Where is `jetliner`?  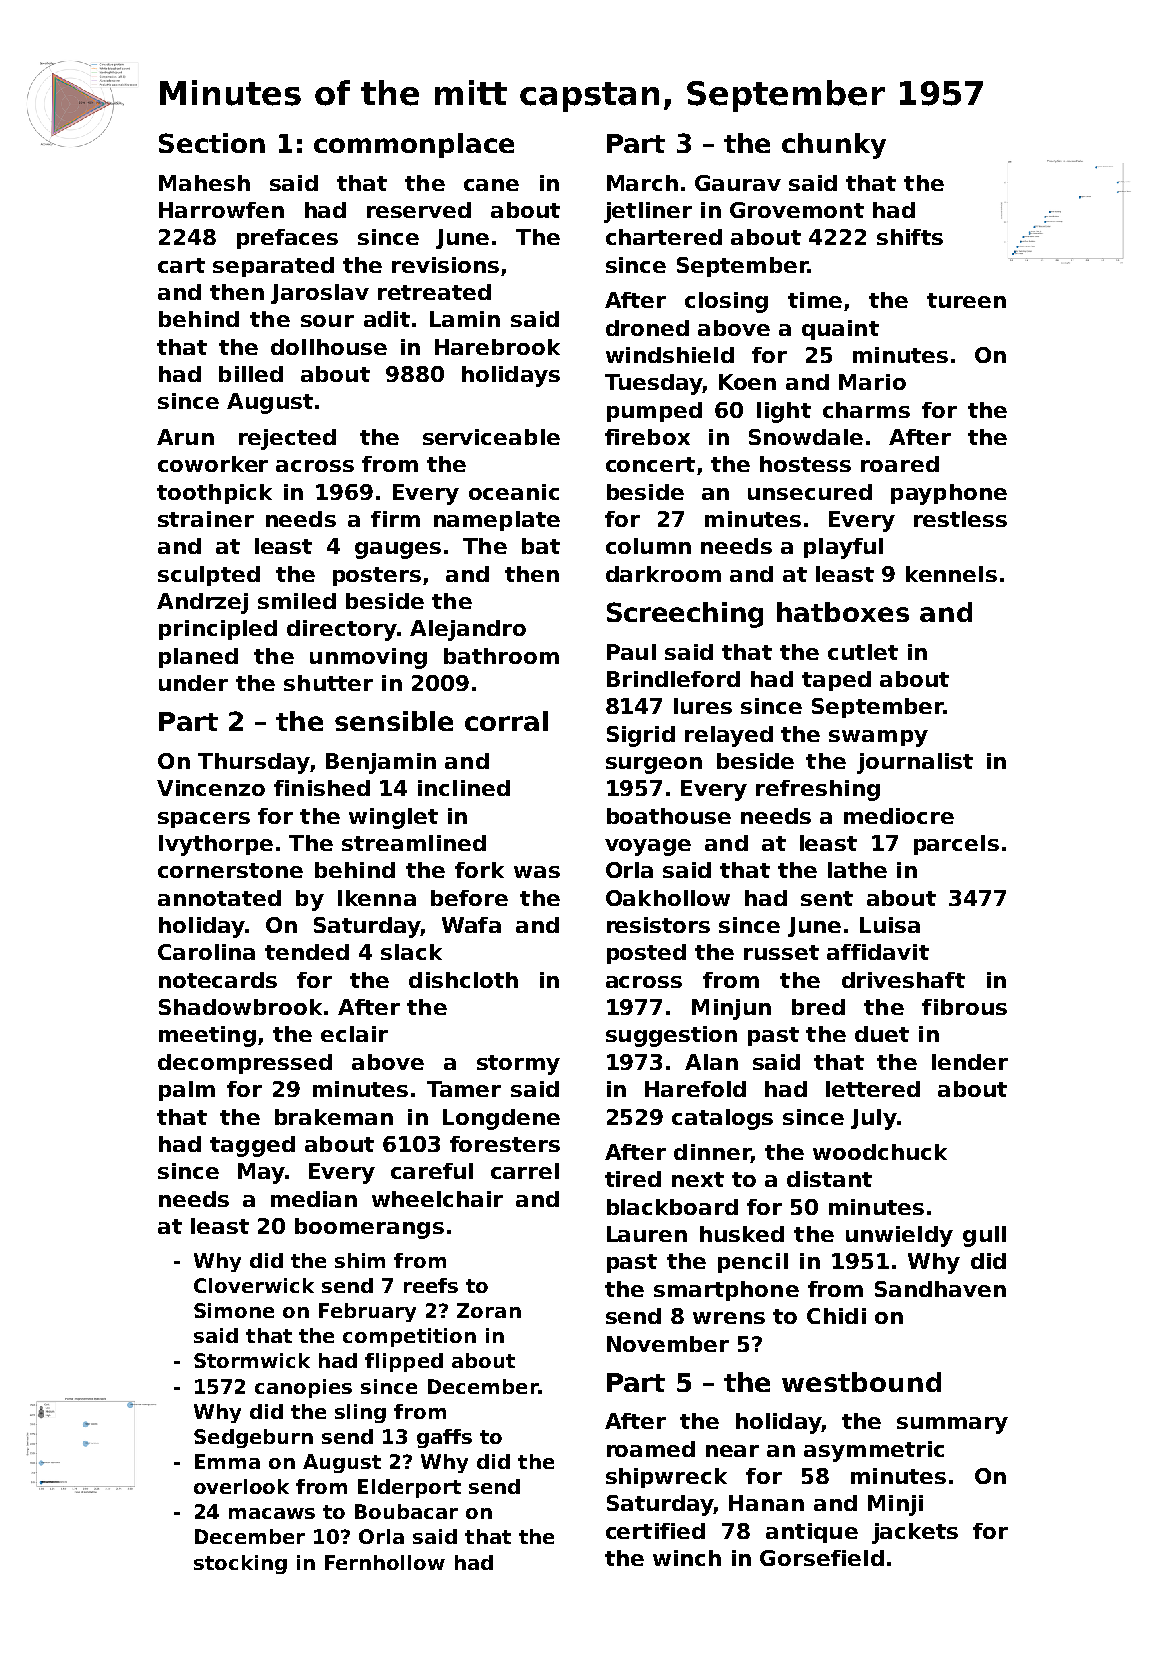 jetliner is located at coordinates (648, 212).
